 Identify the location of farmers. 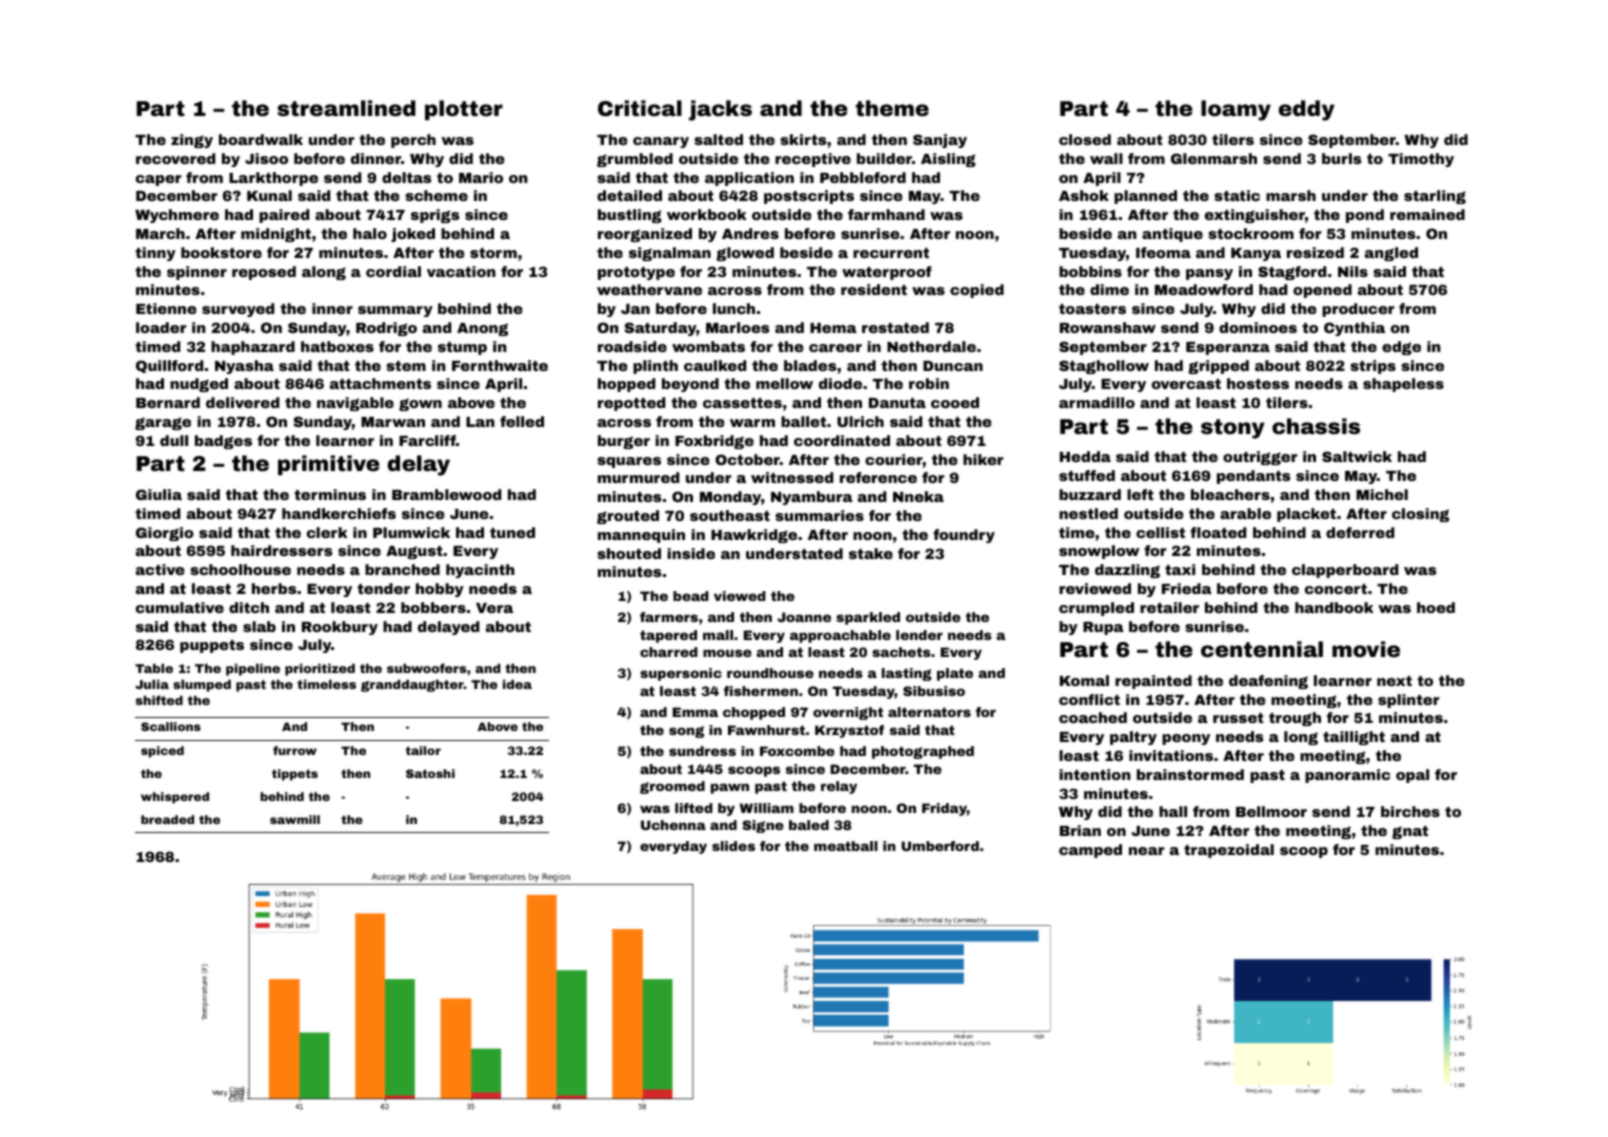
(669, 617).
